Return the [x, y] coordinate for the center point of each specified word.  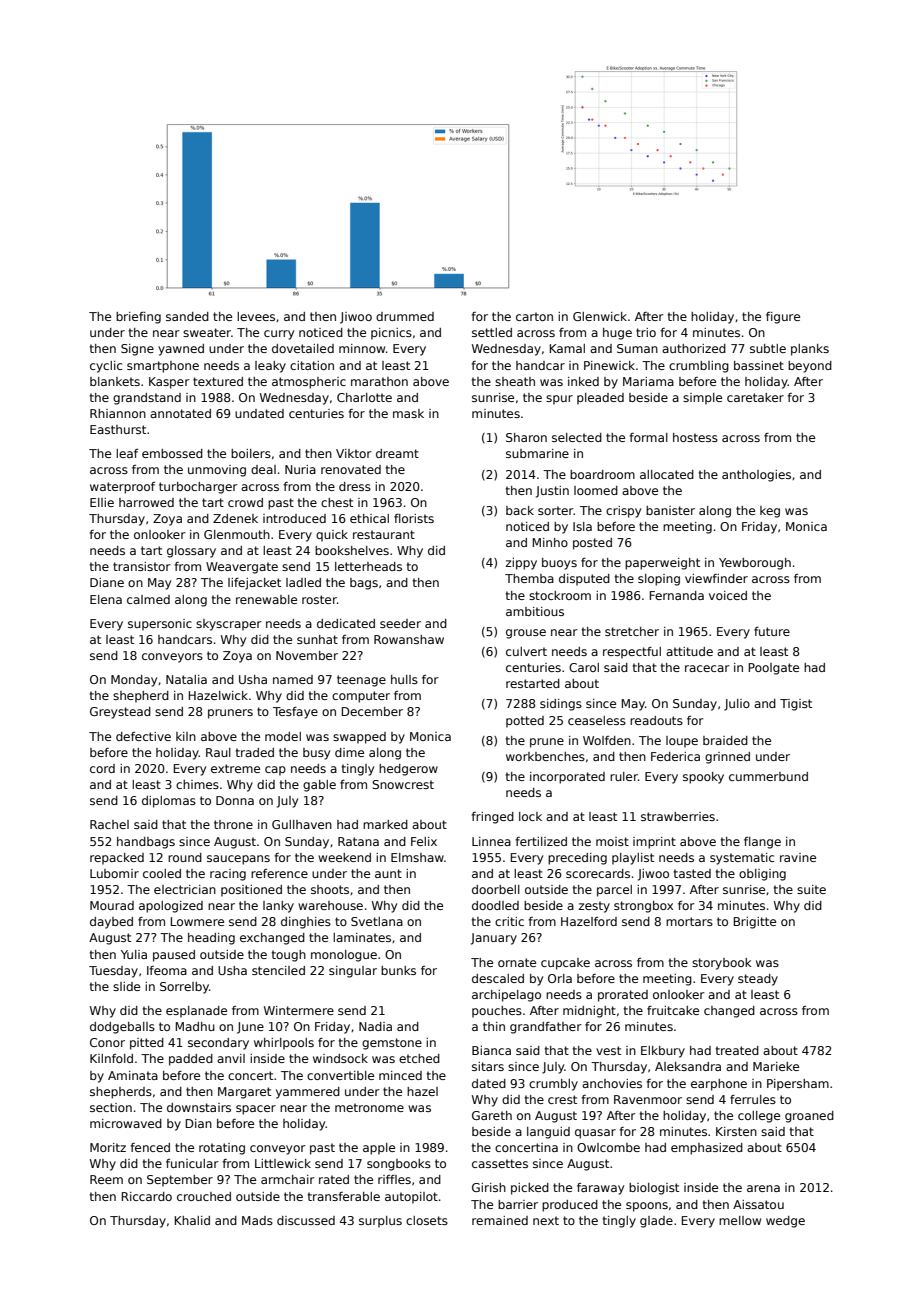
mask [408, 413]
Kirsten [736, 1131]
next [546, 1220]
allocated [667, 474]
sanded [187, 316]
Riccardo [147, 1196]
